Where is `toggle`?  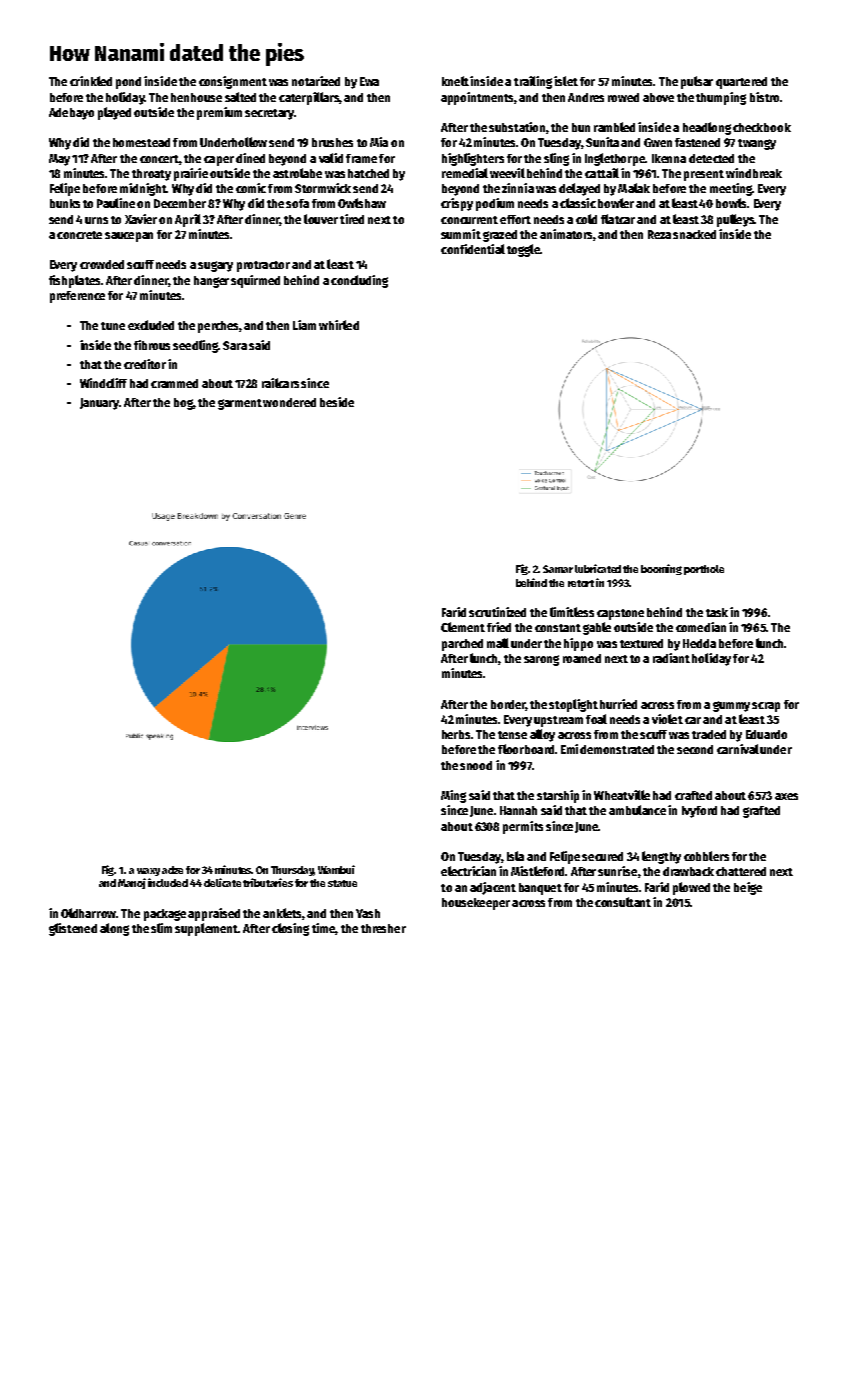
toggle is located at coordinates (523, 250).
